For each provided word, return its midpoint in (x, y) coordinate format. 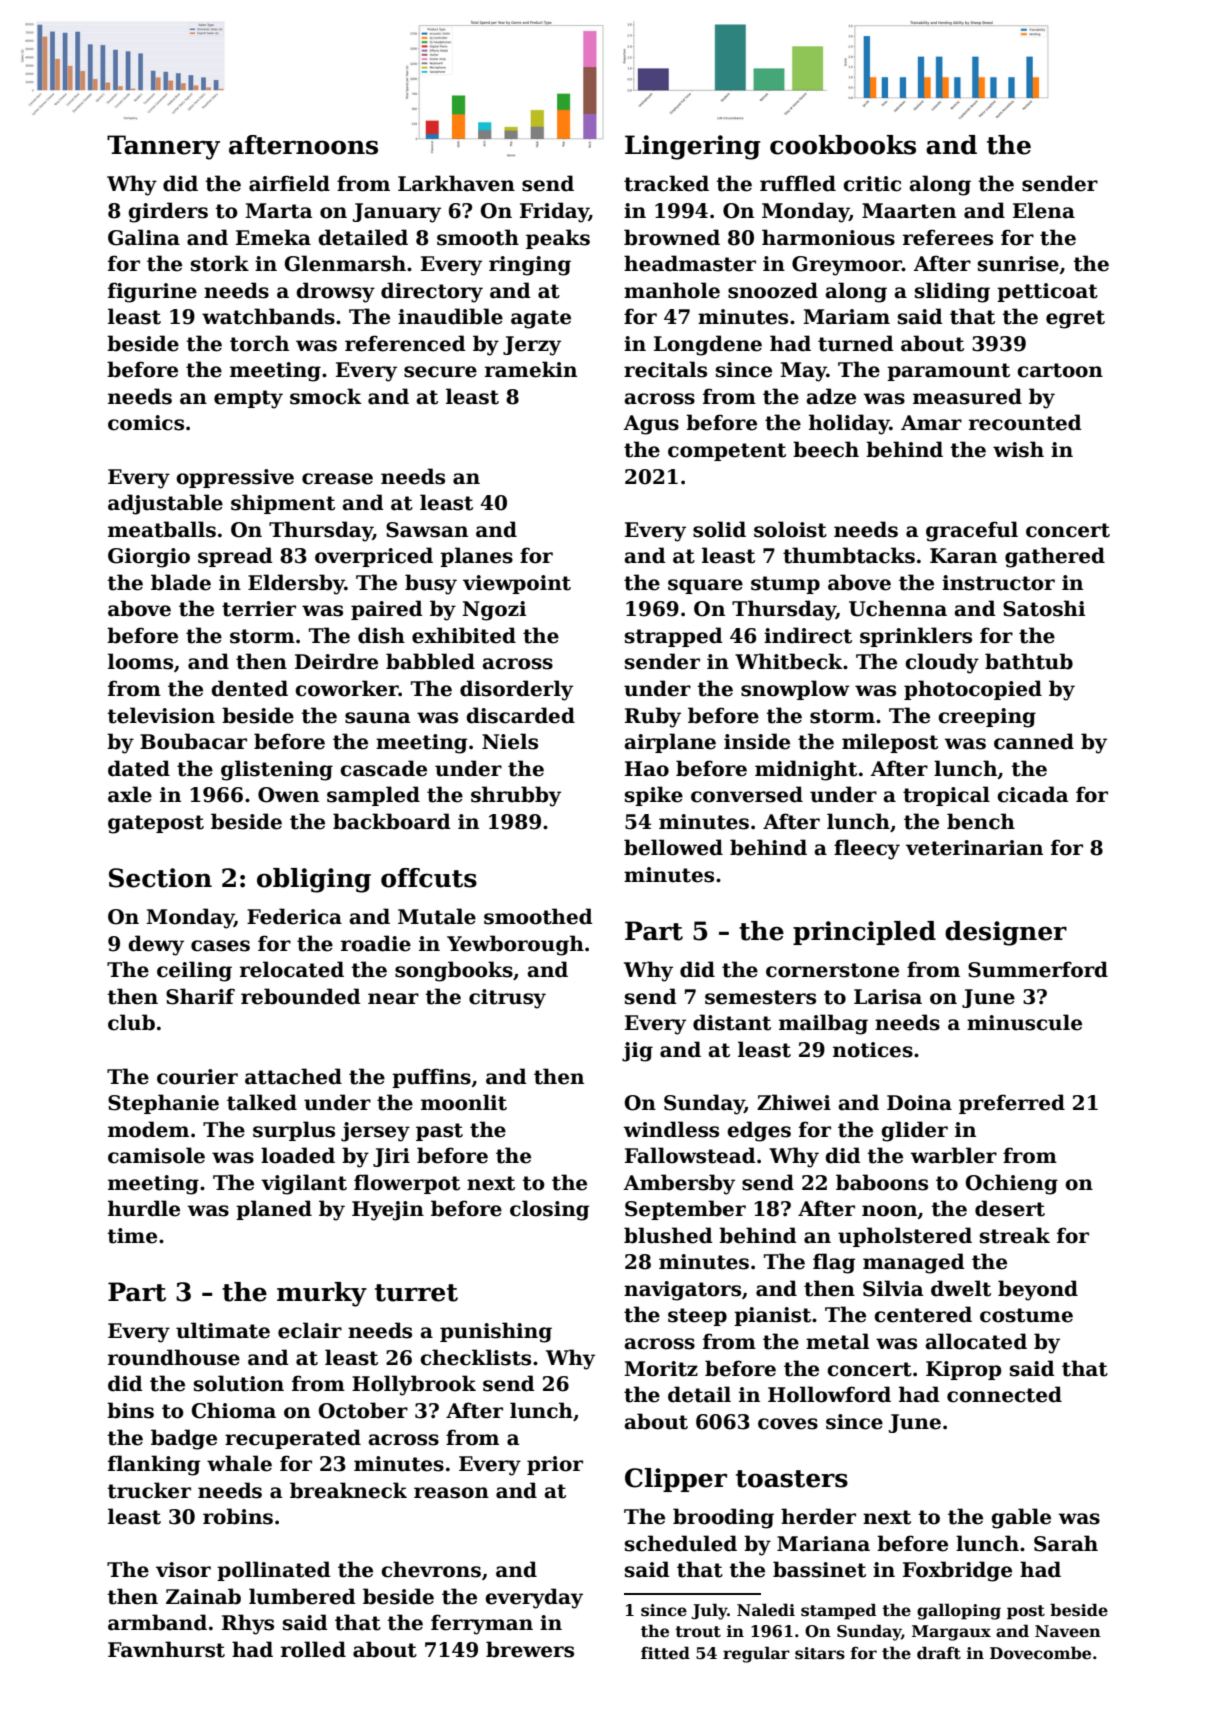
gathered (1055, 557)
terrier (259, 609)
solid (719, 529)
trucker (149, 1490)
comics (146, 423)
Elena (1044, 210)
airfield (289, 183)
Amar (931, 423)
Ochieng (1012, 1184)
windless (671, 1129)
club (131, 1022)
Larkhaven (456, 183)
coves (788, 1424)
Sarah (1066, 1543)
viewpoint (517, 584)
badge (184, 1439)
